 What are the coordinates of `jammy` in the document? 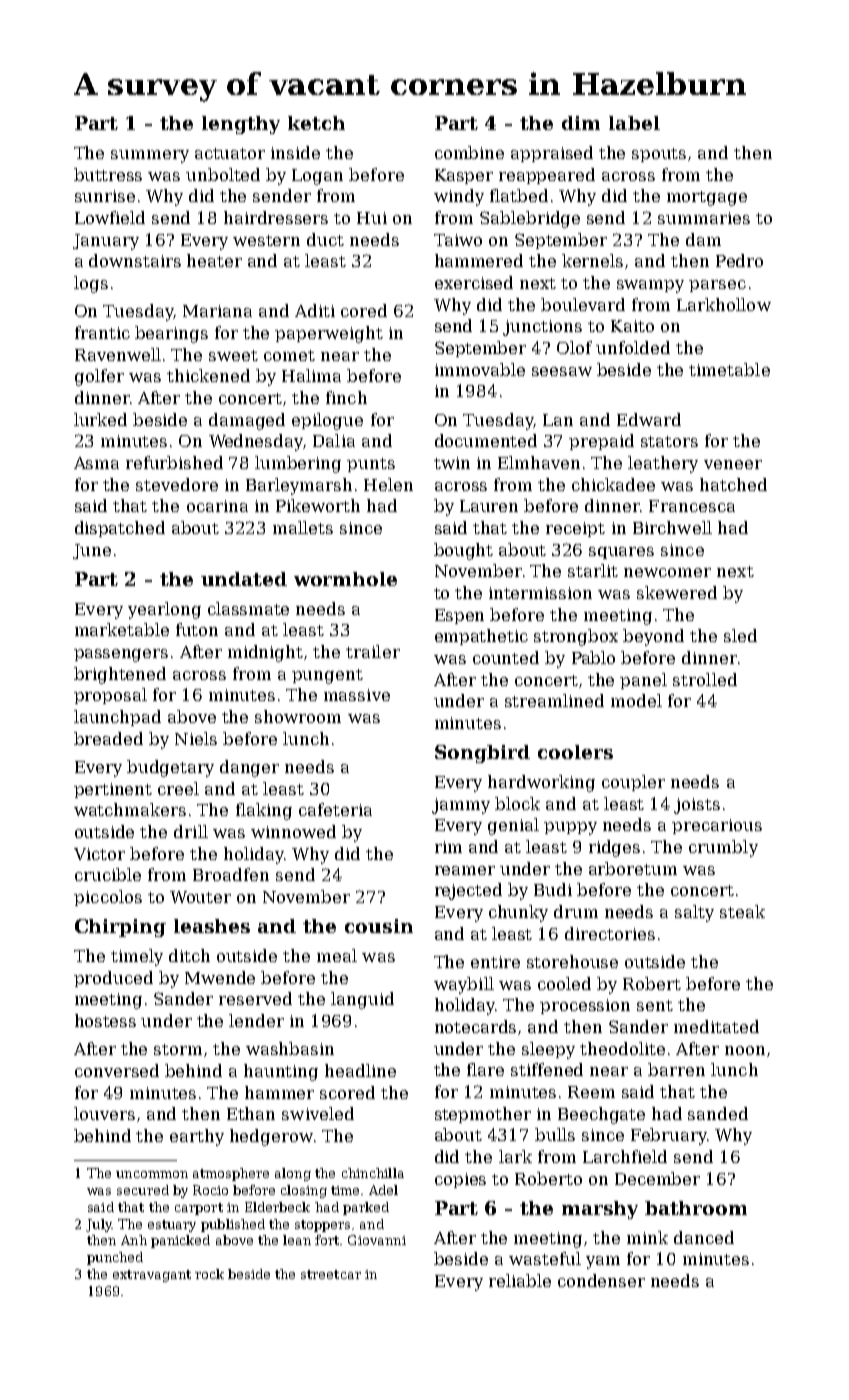 It's located at (461, 806).
